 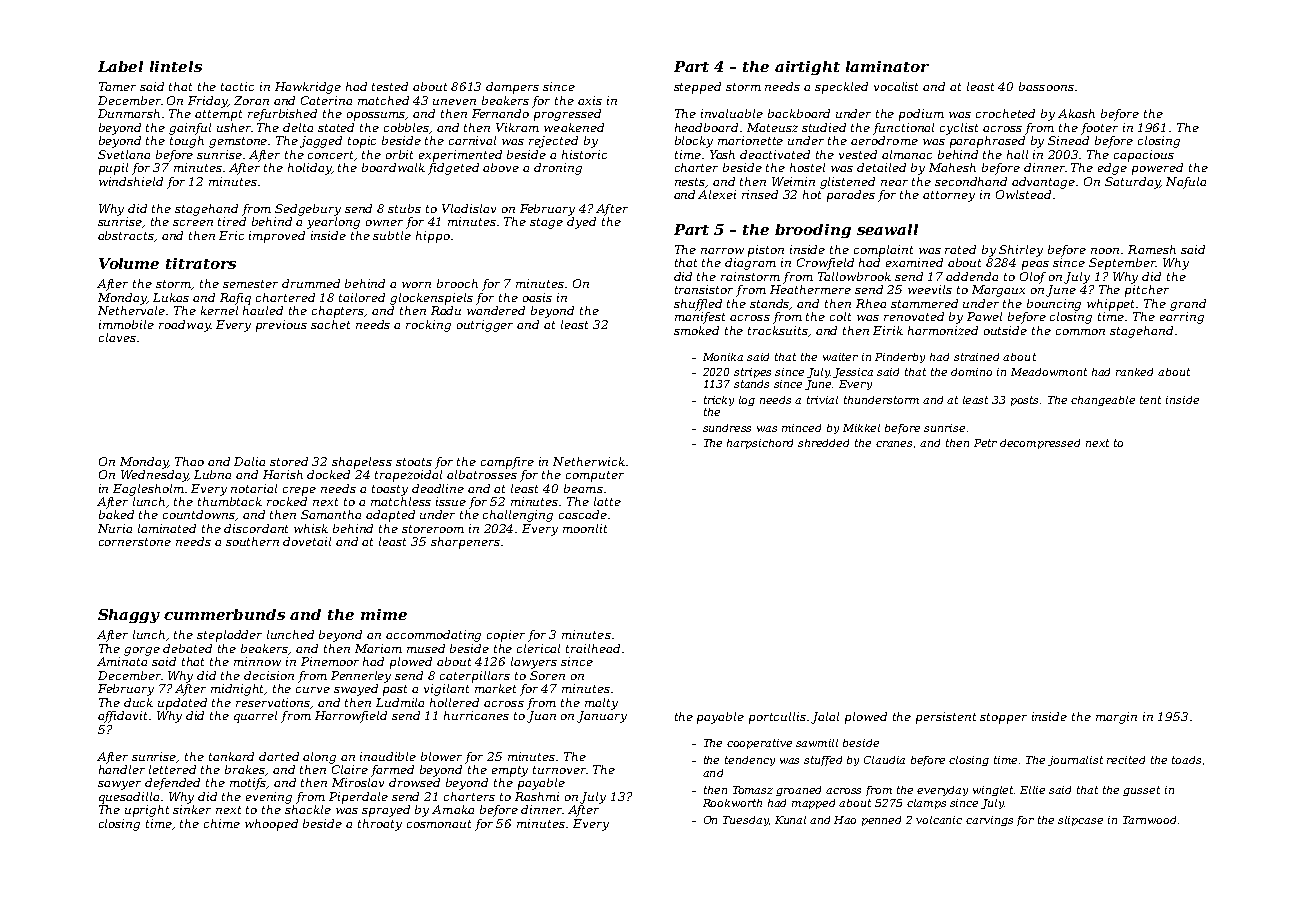 I want to click on bassoons, so click(x=1046, y=86).
